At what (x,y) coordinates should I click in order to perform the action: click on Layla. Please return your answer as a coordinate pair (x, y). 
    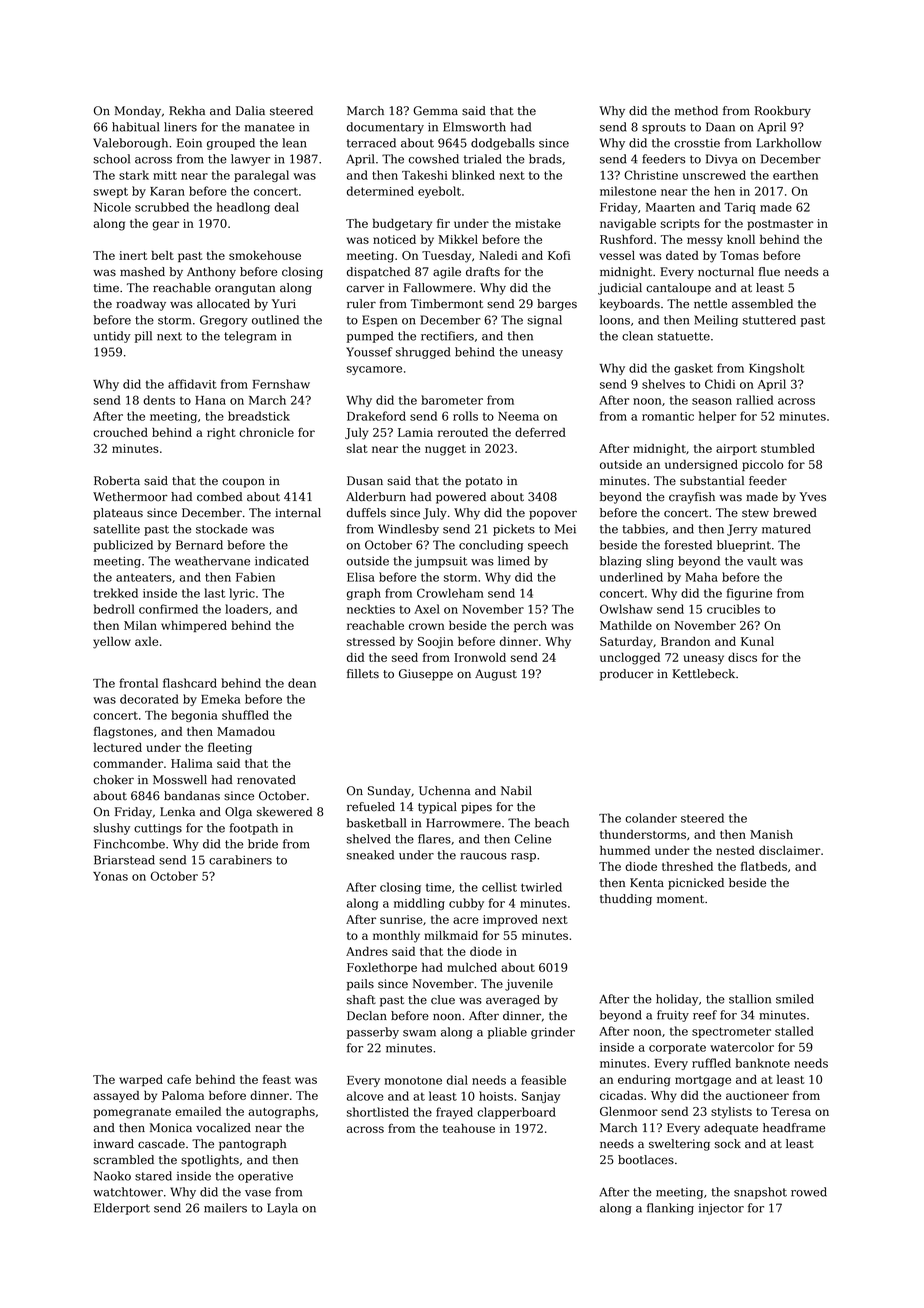
    Looking at the image, I should click on (282, 1209).
